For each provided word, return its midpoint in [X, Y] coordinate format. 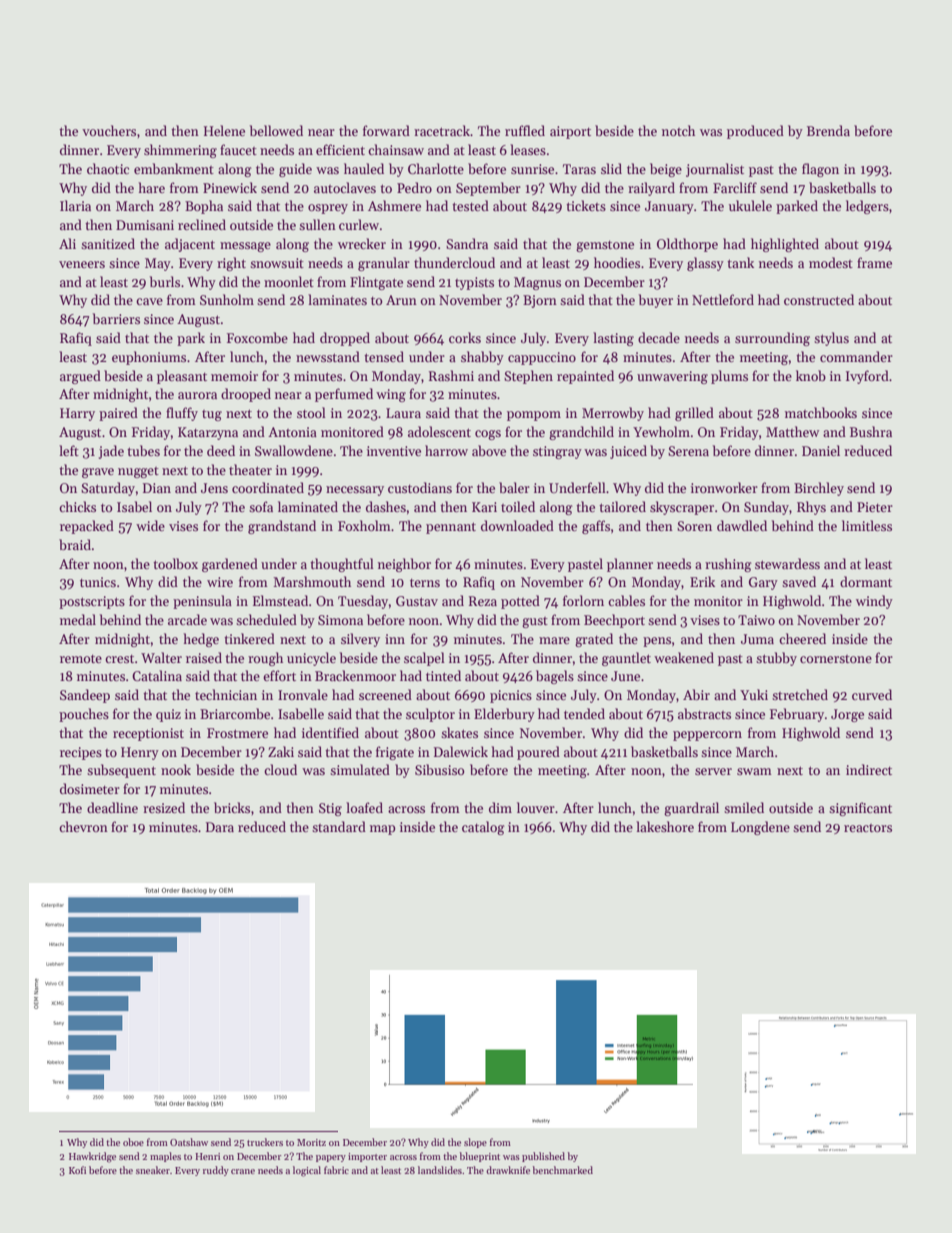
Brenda [828, 130]
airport [570, 132]
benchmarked [563, 1170]
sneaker [153, 1170]
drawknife [508, 1170]
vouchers [109, 130]
